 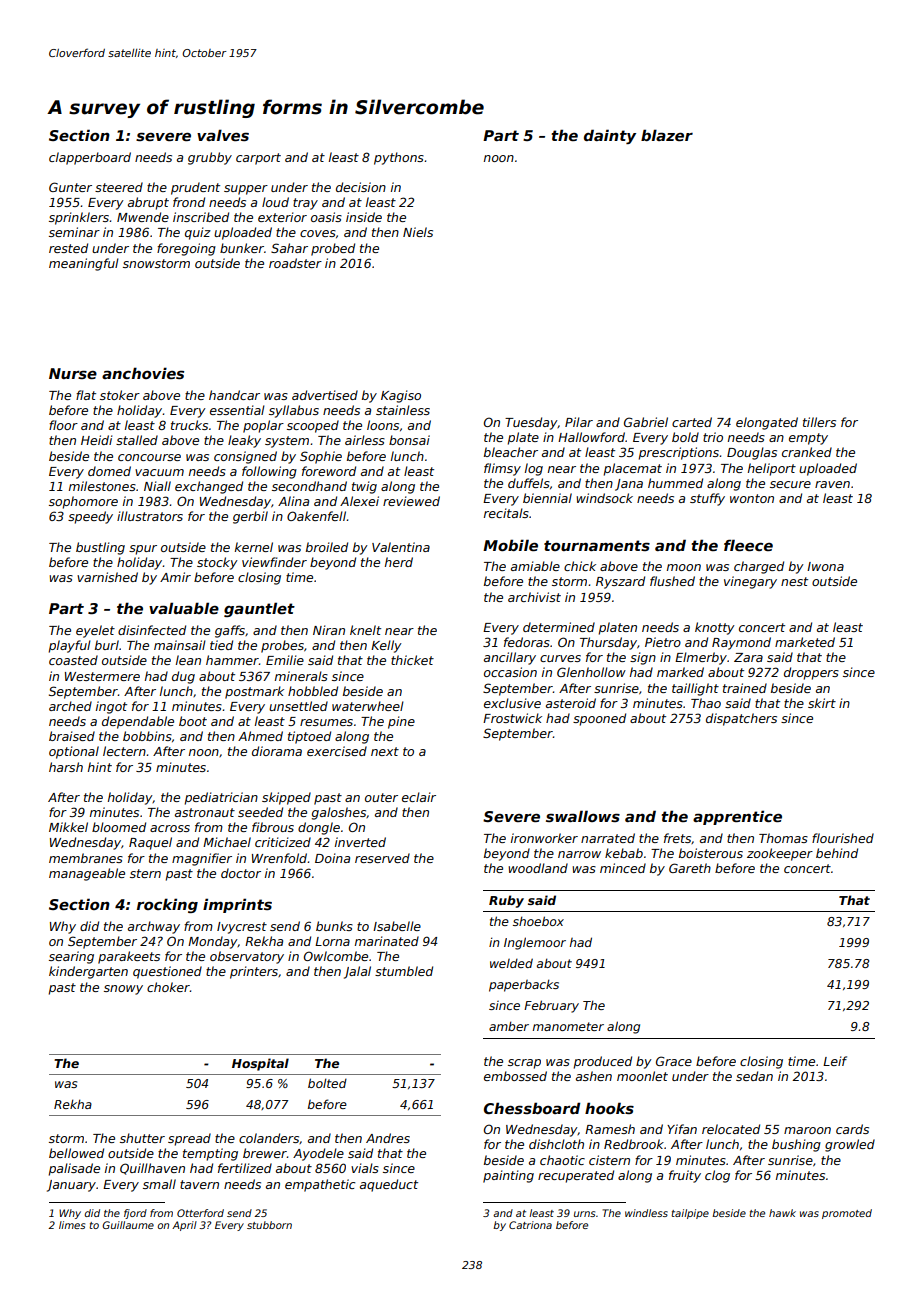 What do you see at coordinates (254, 972) in the screenshot?
I see `printers` at bounding box center [254, 972].
